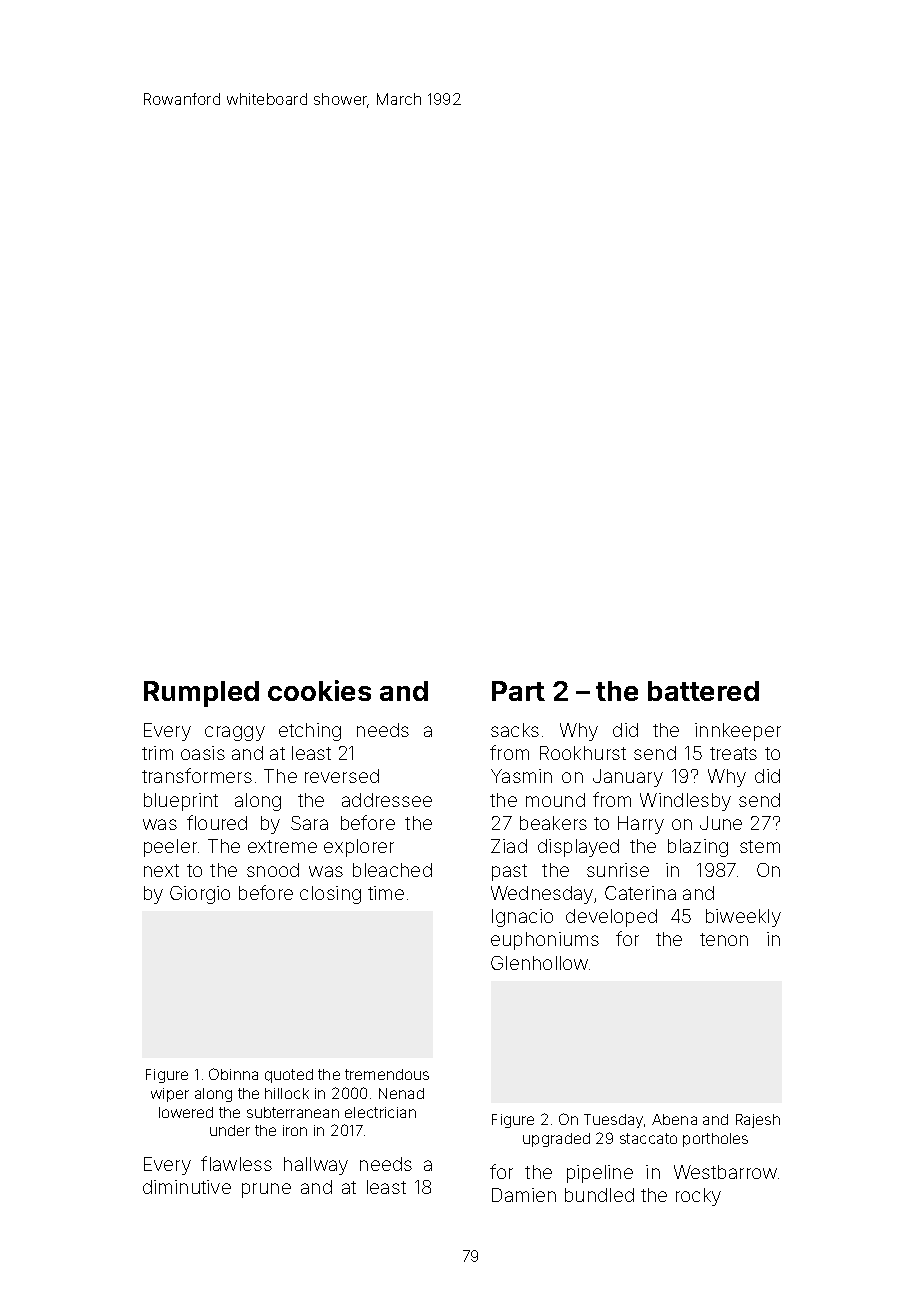 Image resolution: width=924 pixels, height=1311 pixels. What do you see at coordinates (613, 1121) in the screenshot?
I see `Tuesday` at bounding box center [613, 1121].
